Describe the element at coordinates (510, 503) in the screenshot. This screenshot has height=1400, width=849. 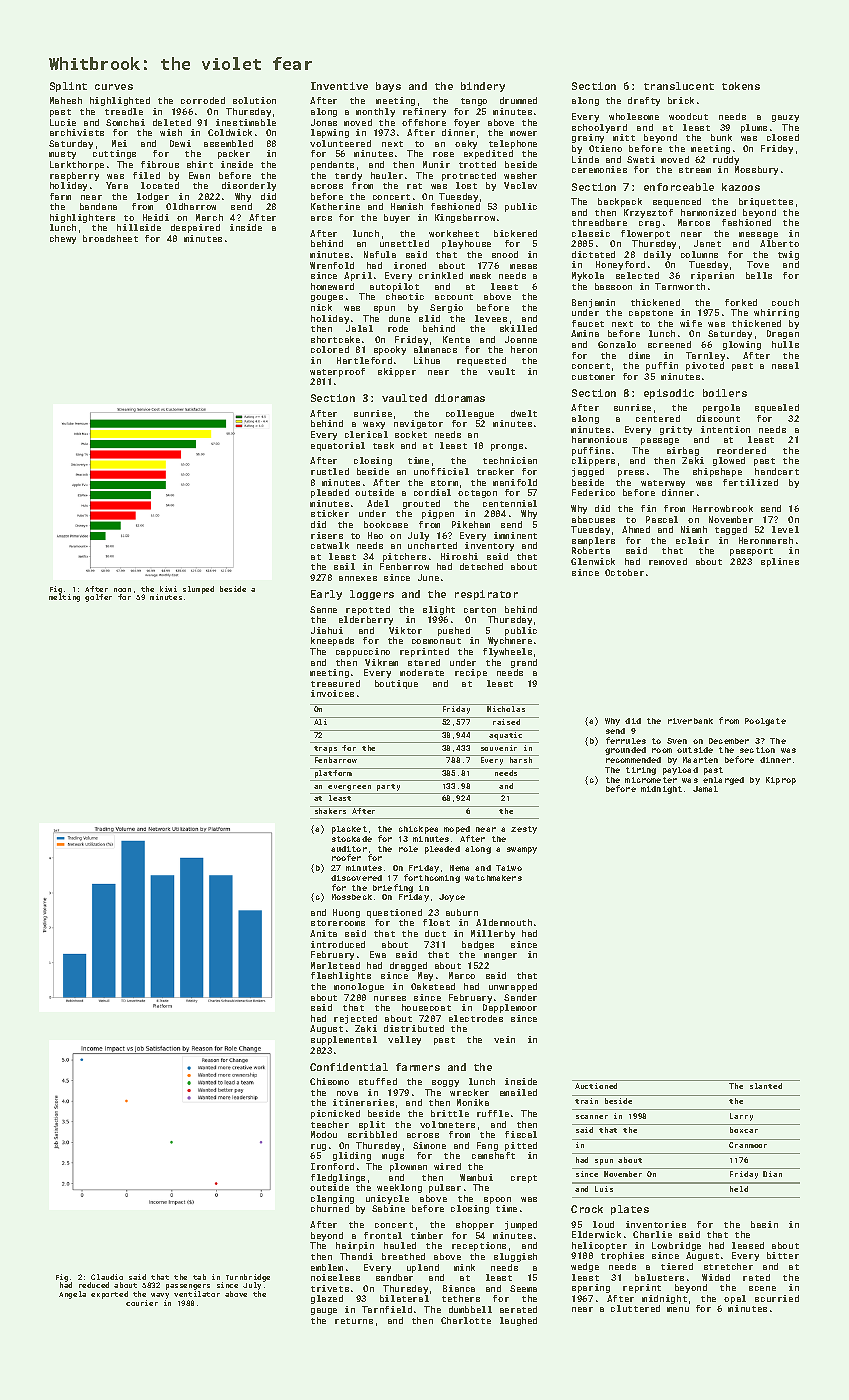
I see `centennial` at that location.
